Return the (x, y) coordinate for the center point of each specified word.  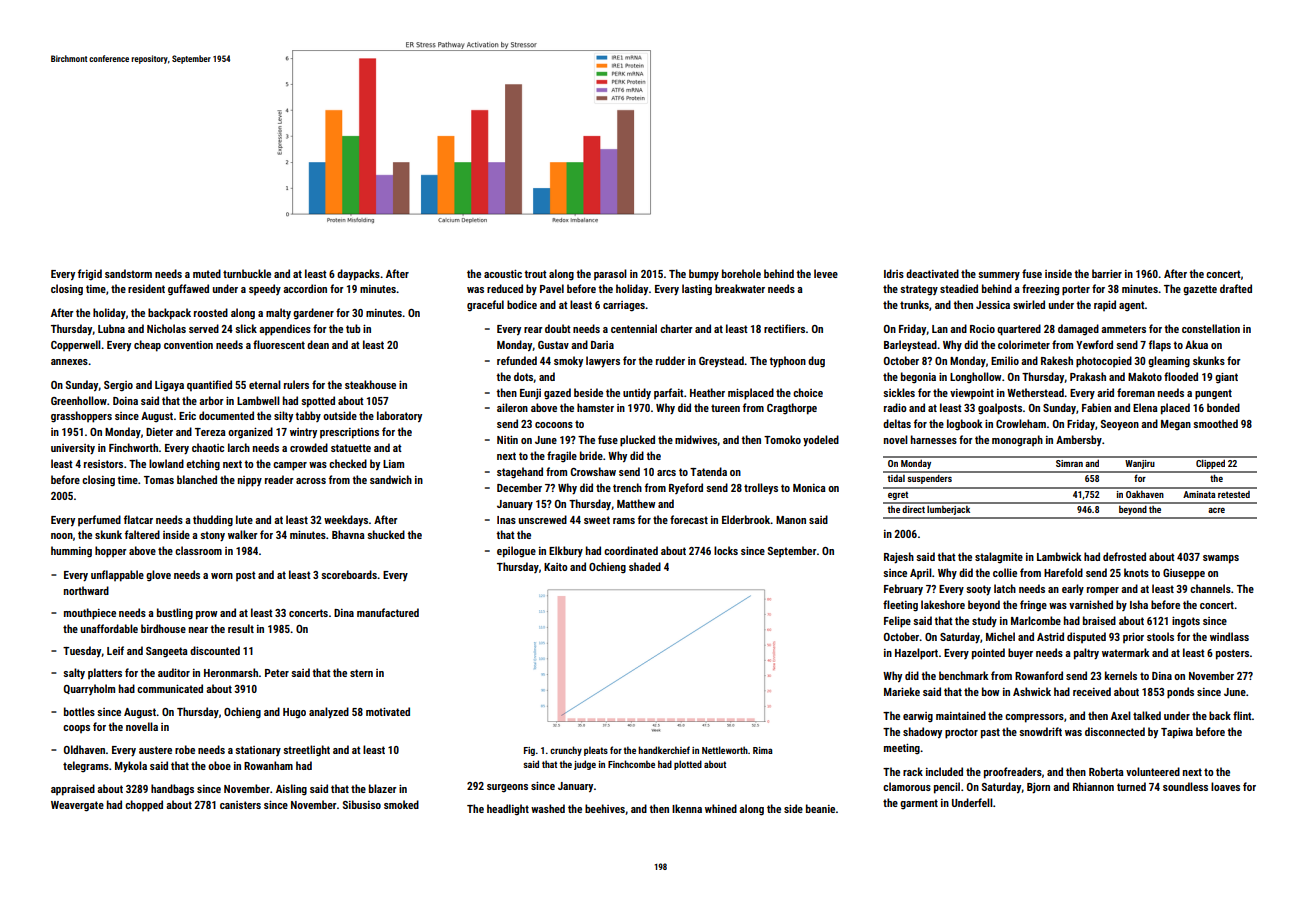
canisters (240, 805)
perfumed (99, 520)
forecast (689, 519)
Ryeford (686, 488)
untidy (637, 393)
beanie (820, 808)
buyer (1020, 653)
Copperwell (76, 346)
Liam (393, 464)
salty (74, 673)
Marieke (902, 691)
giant (1226, 378)
